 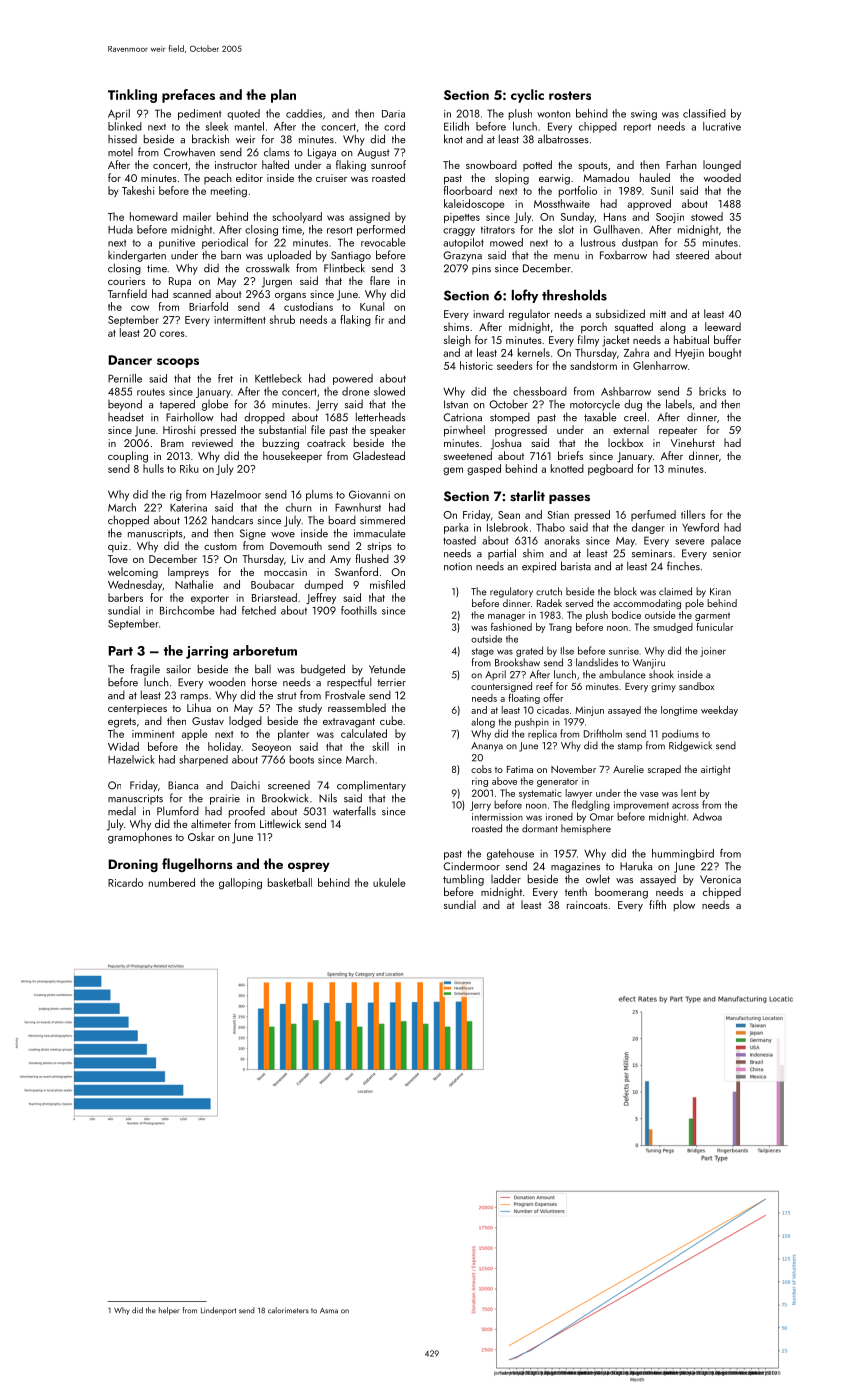 What do you see at coordinates (644, 115) in the image?
I see `swing` at bounding box center [644, 115].
